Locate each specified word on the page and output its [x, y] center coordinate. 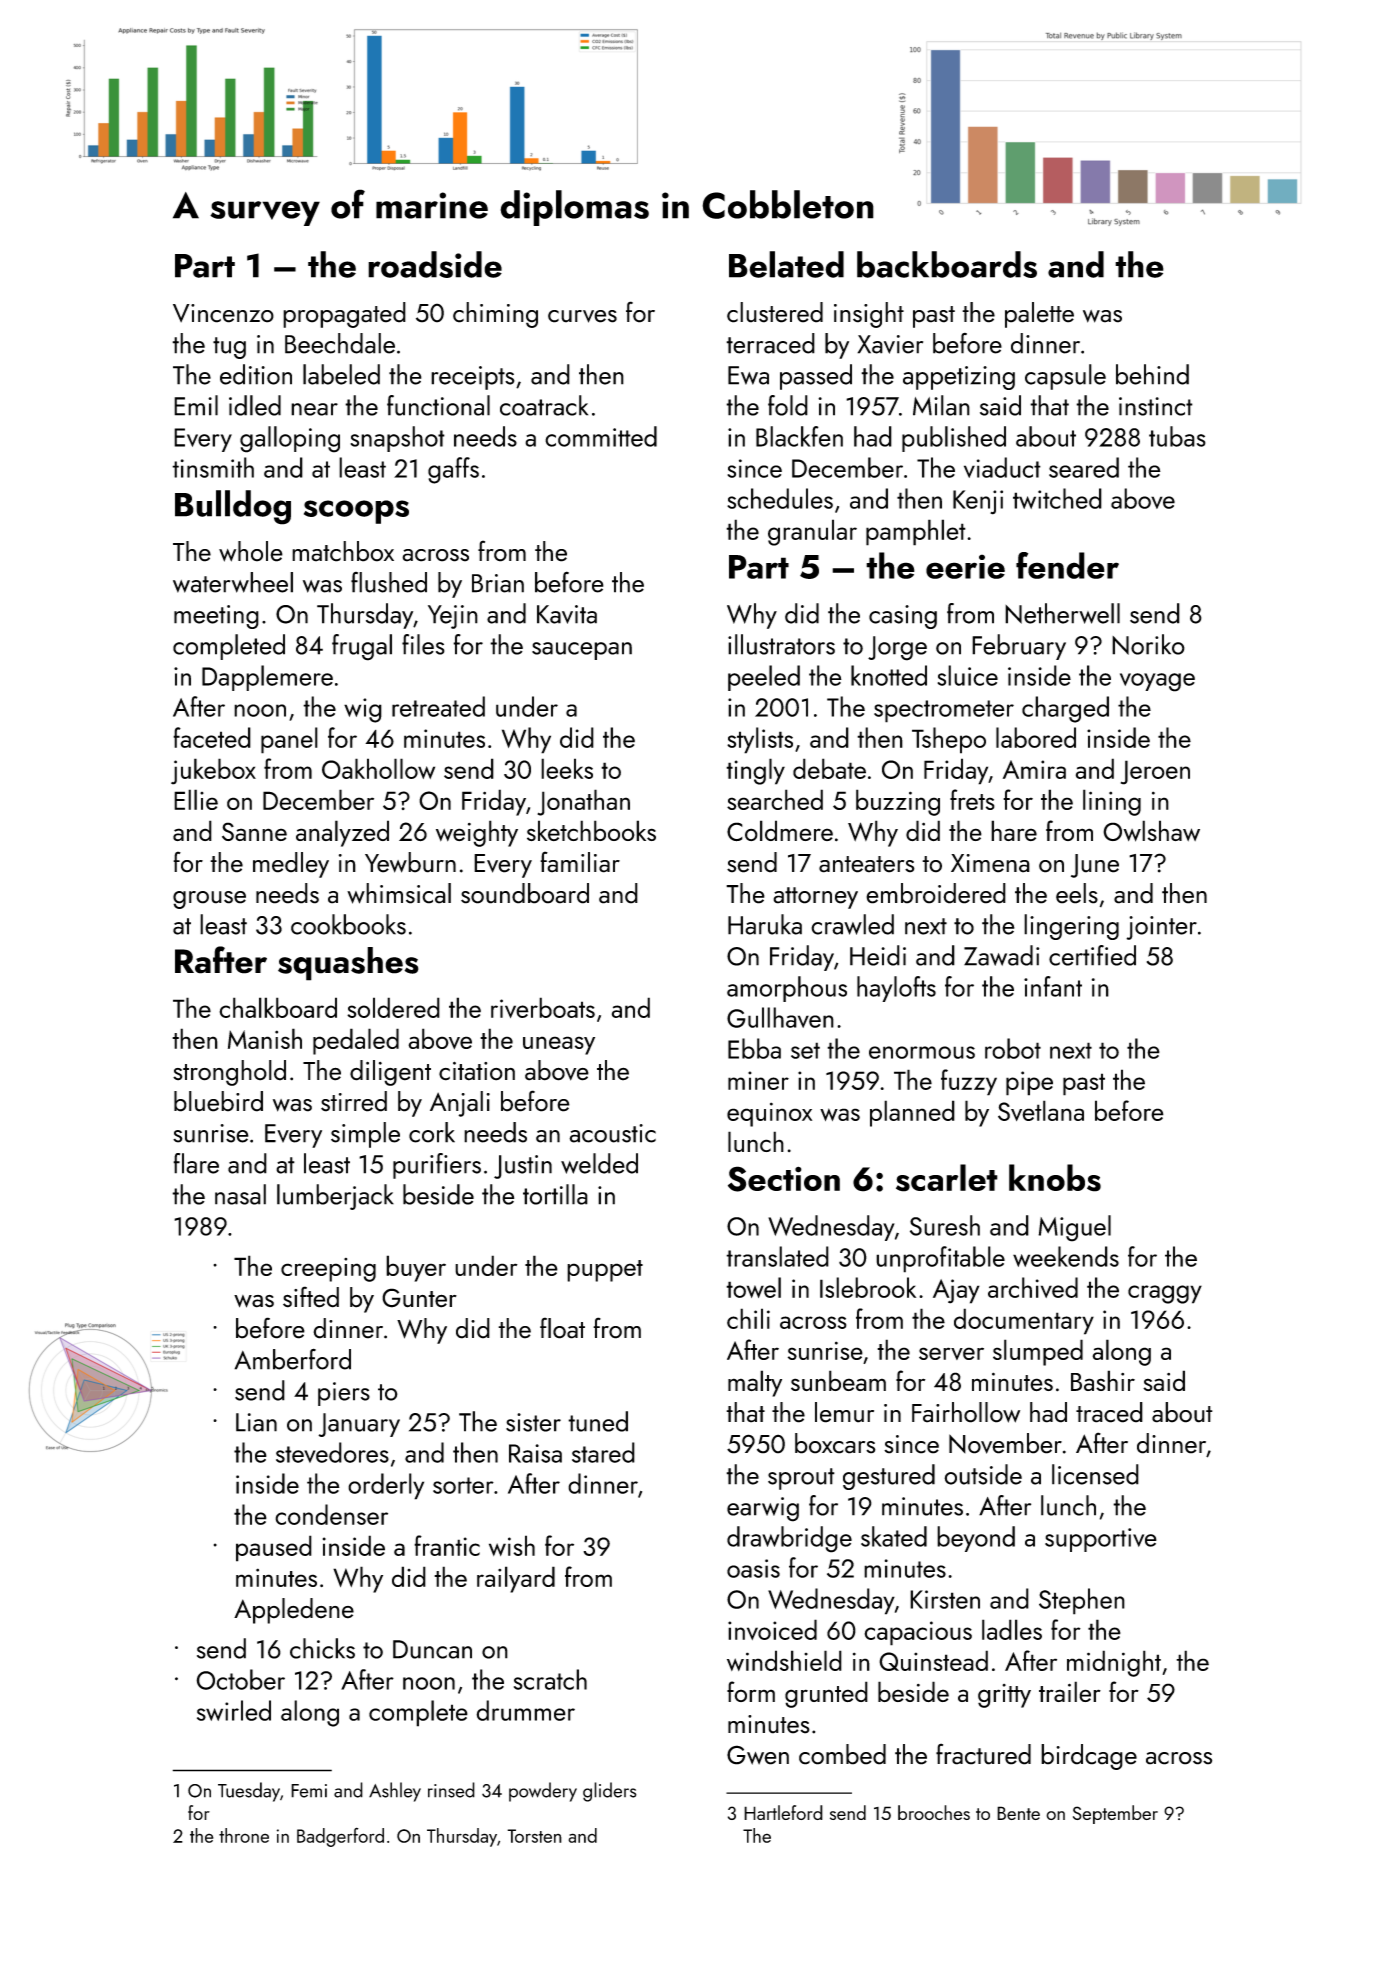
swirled [234, 1710]
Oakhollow [378, 768]
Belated [786, 264]
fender [1067, 565]
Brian [498, 583]
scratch [550, 1679]
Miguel [1074, 1228]
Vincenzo [223, 313]
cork [432, 1132]
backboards [947, 264]
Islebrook [868, 1287]
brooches [934, 1812]
